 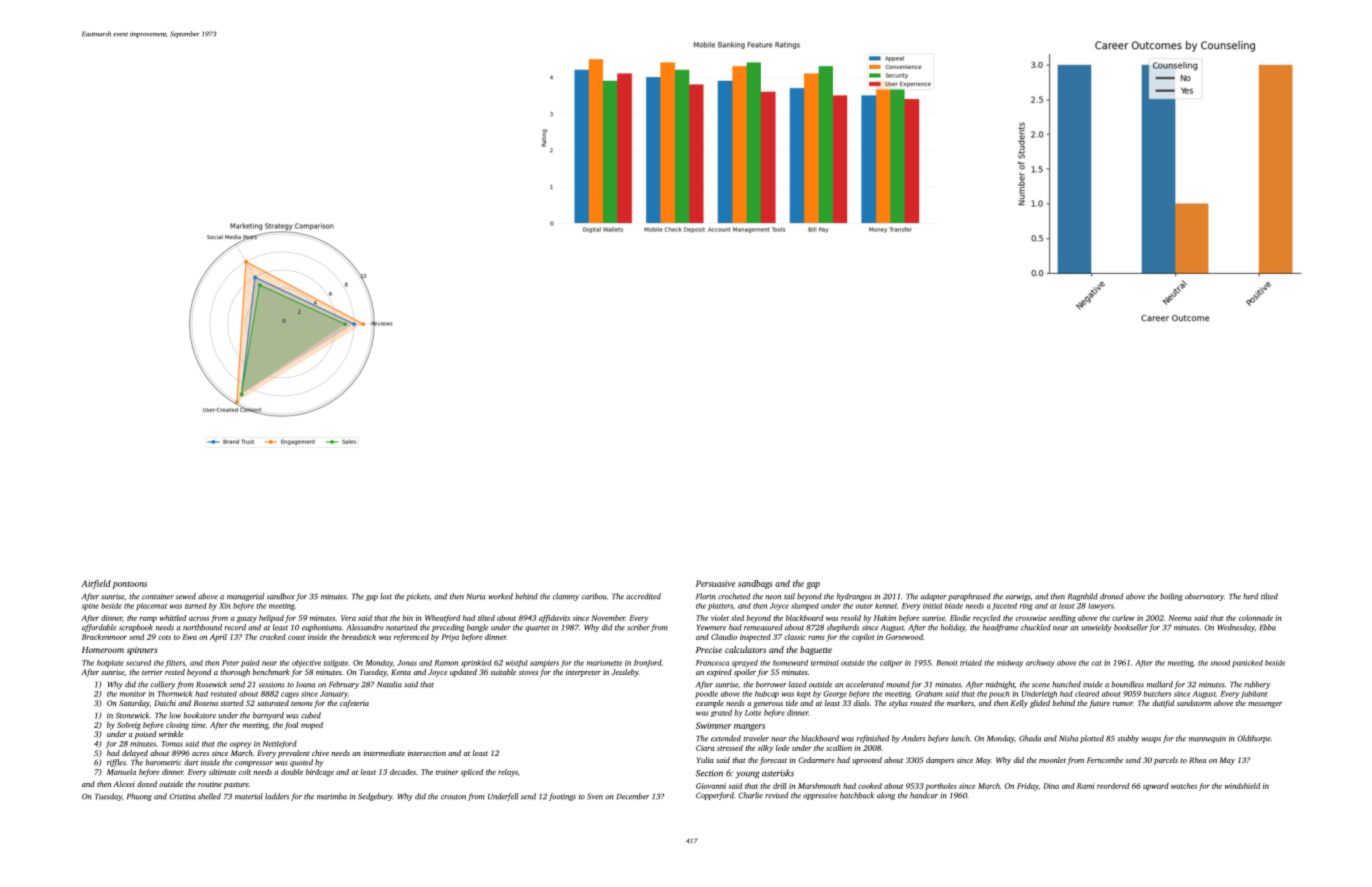 I want to click on glided, so click(x=1040, y=704).
